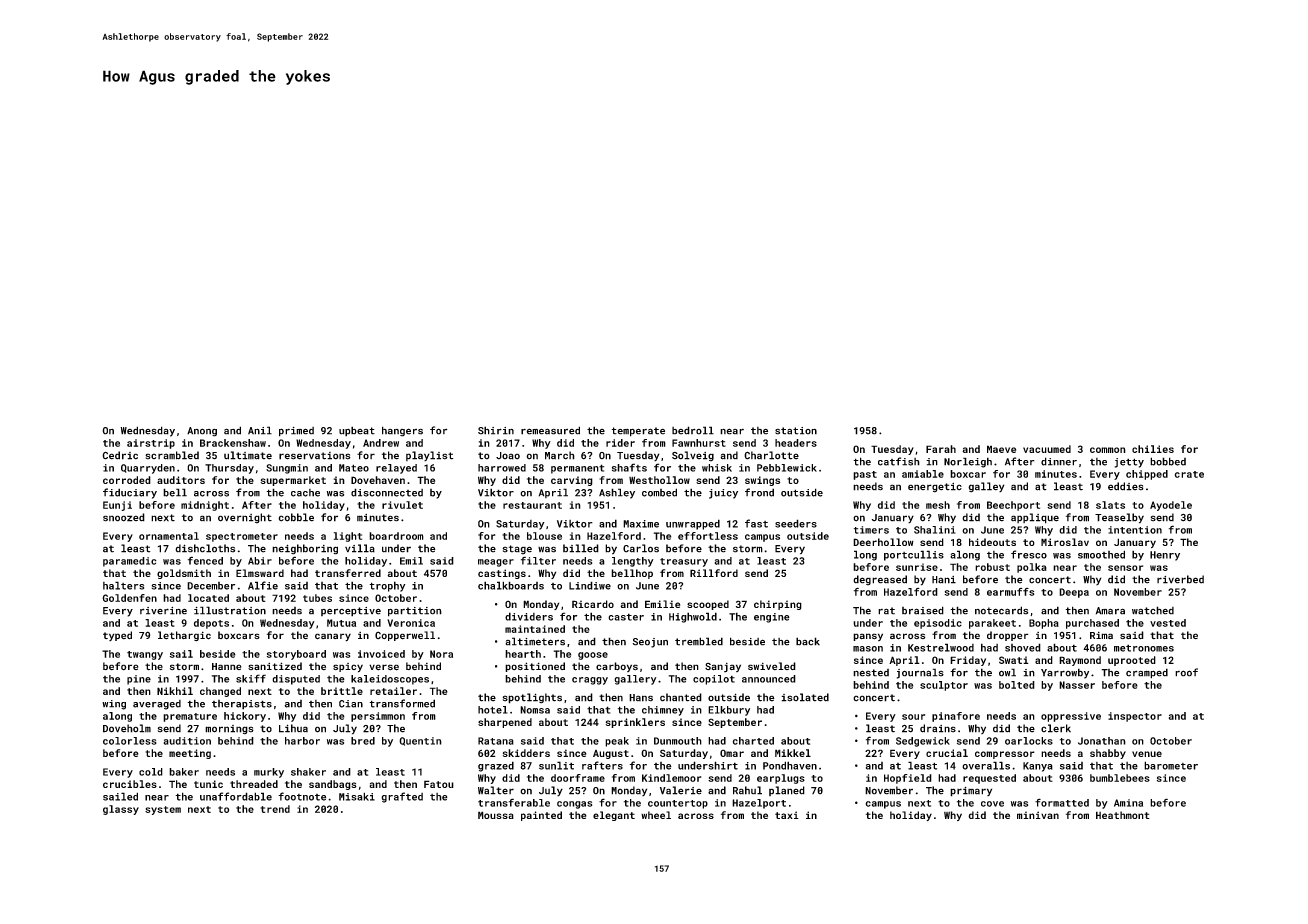 The image size is (1308, 924). I want to click on bedroll, so click(693, 430).
